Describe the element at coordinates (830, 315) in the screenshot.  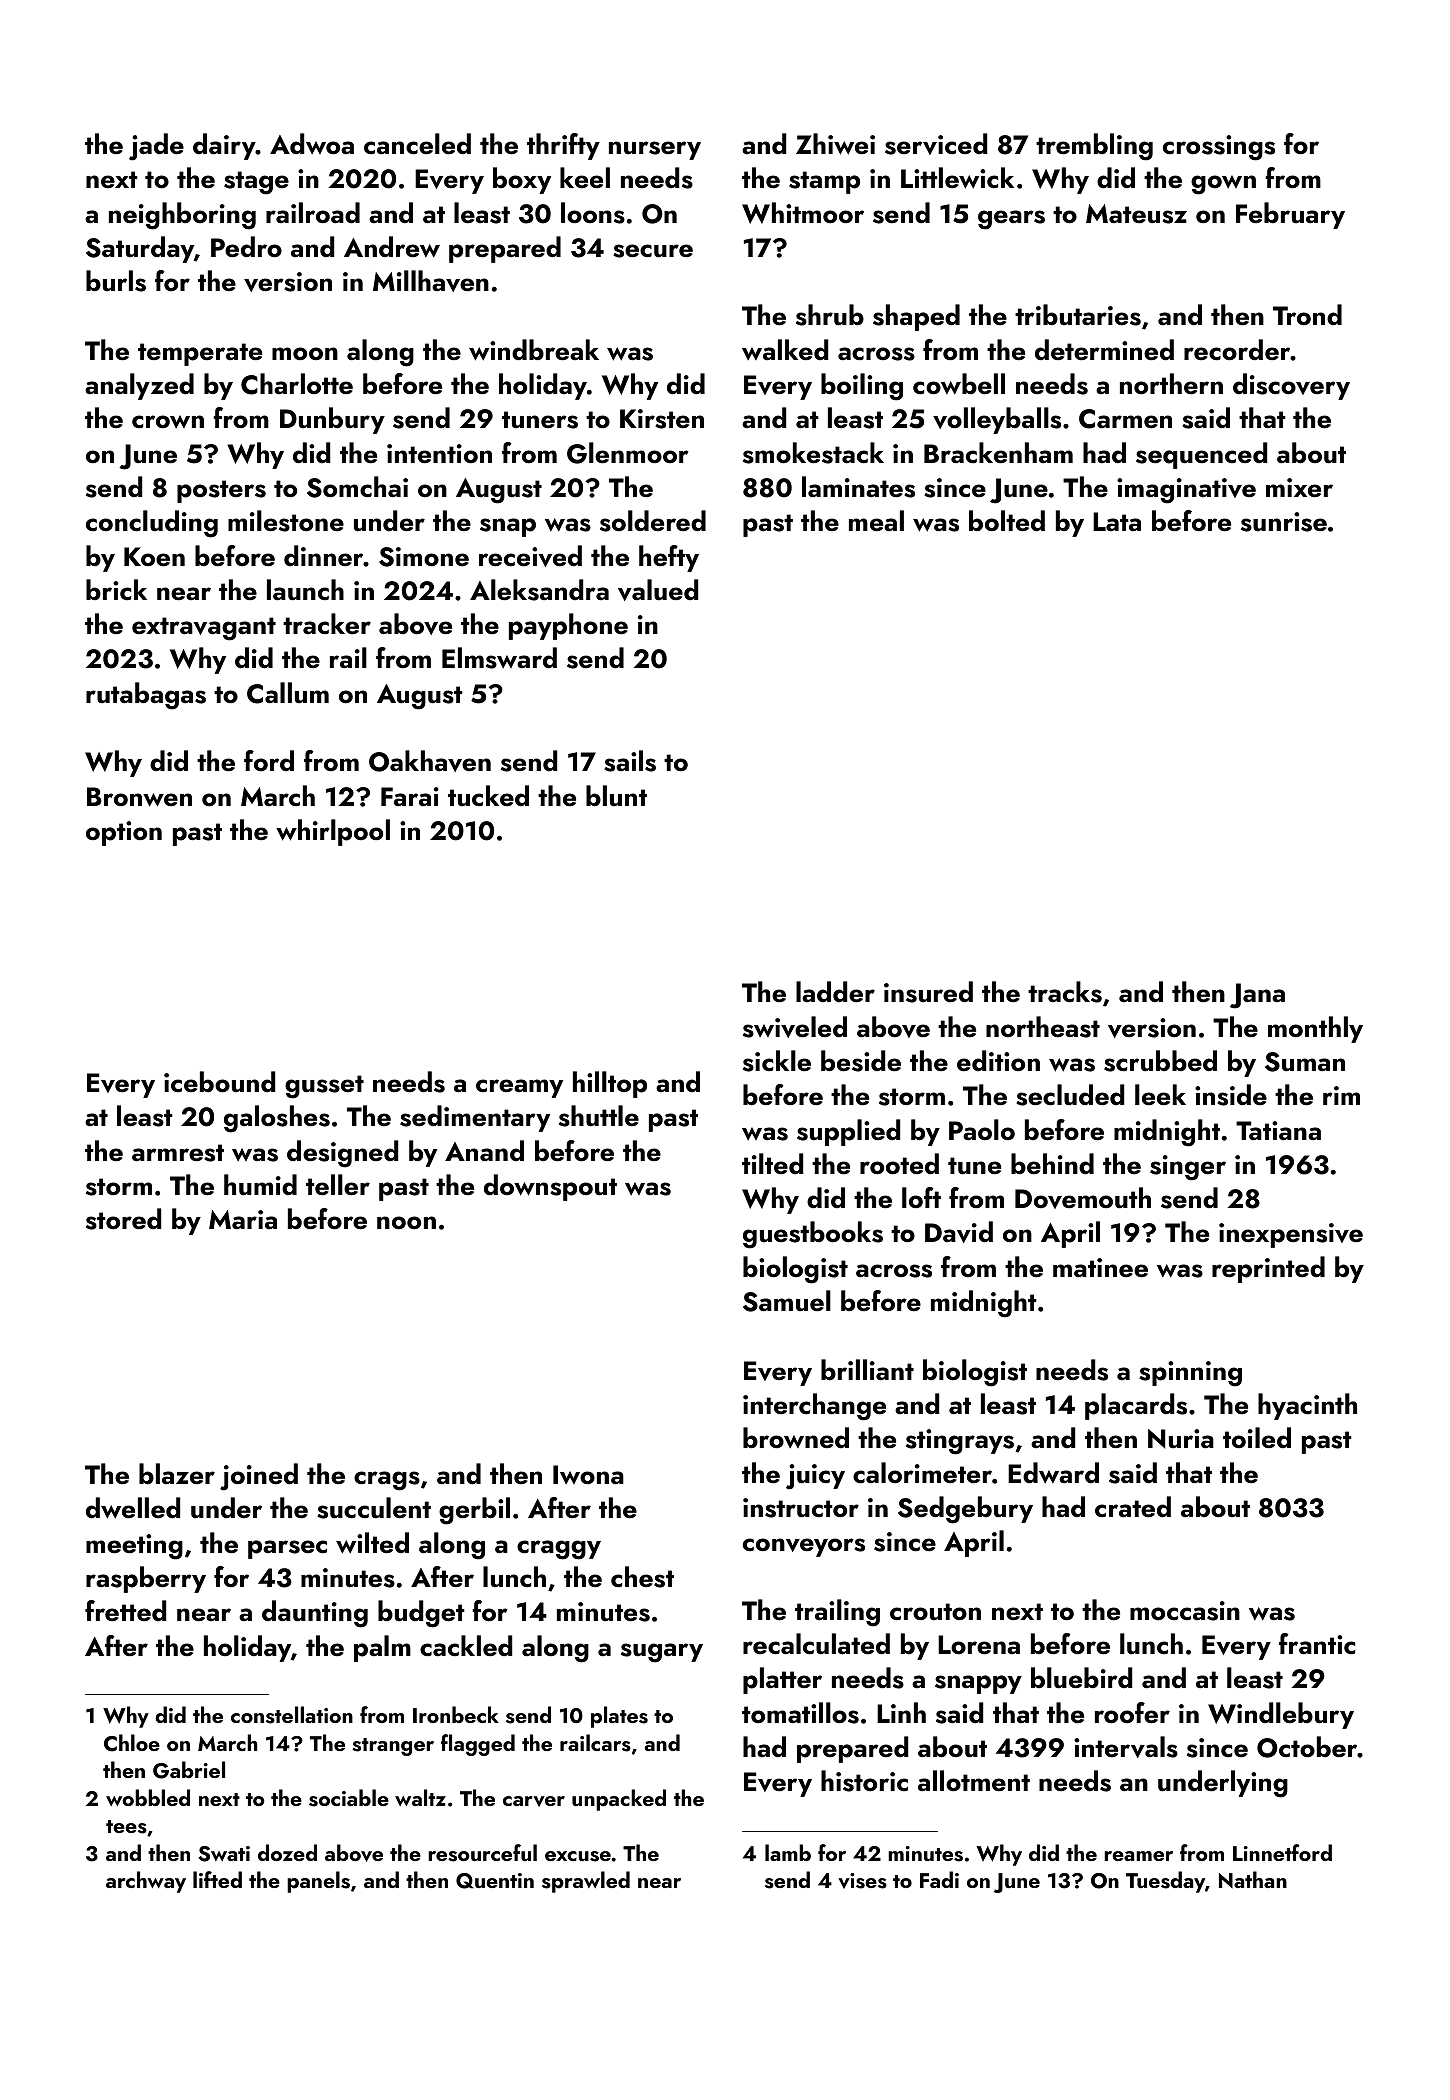
I see `shrub` at that location.
